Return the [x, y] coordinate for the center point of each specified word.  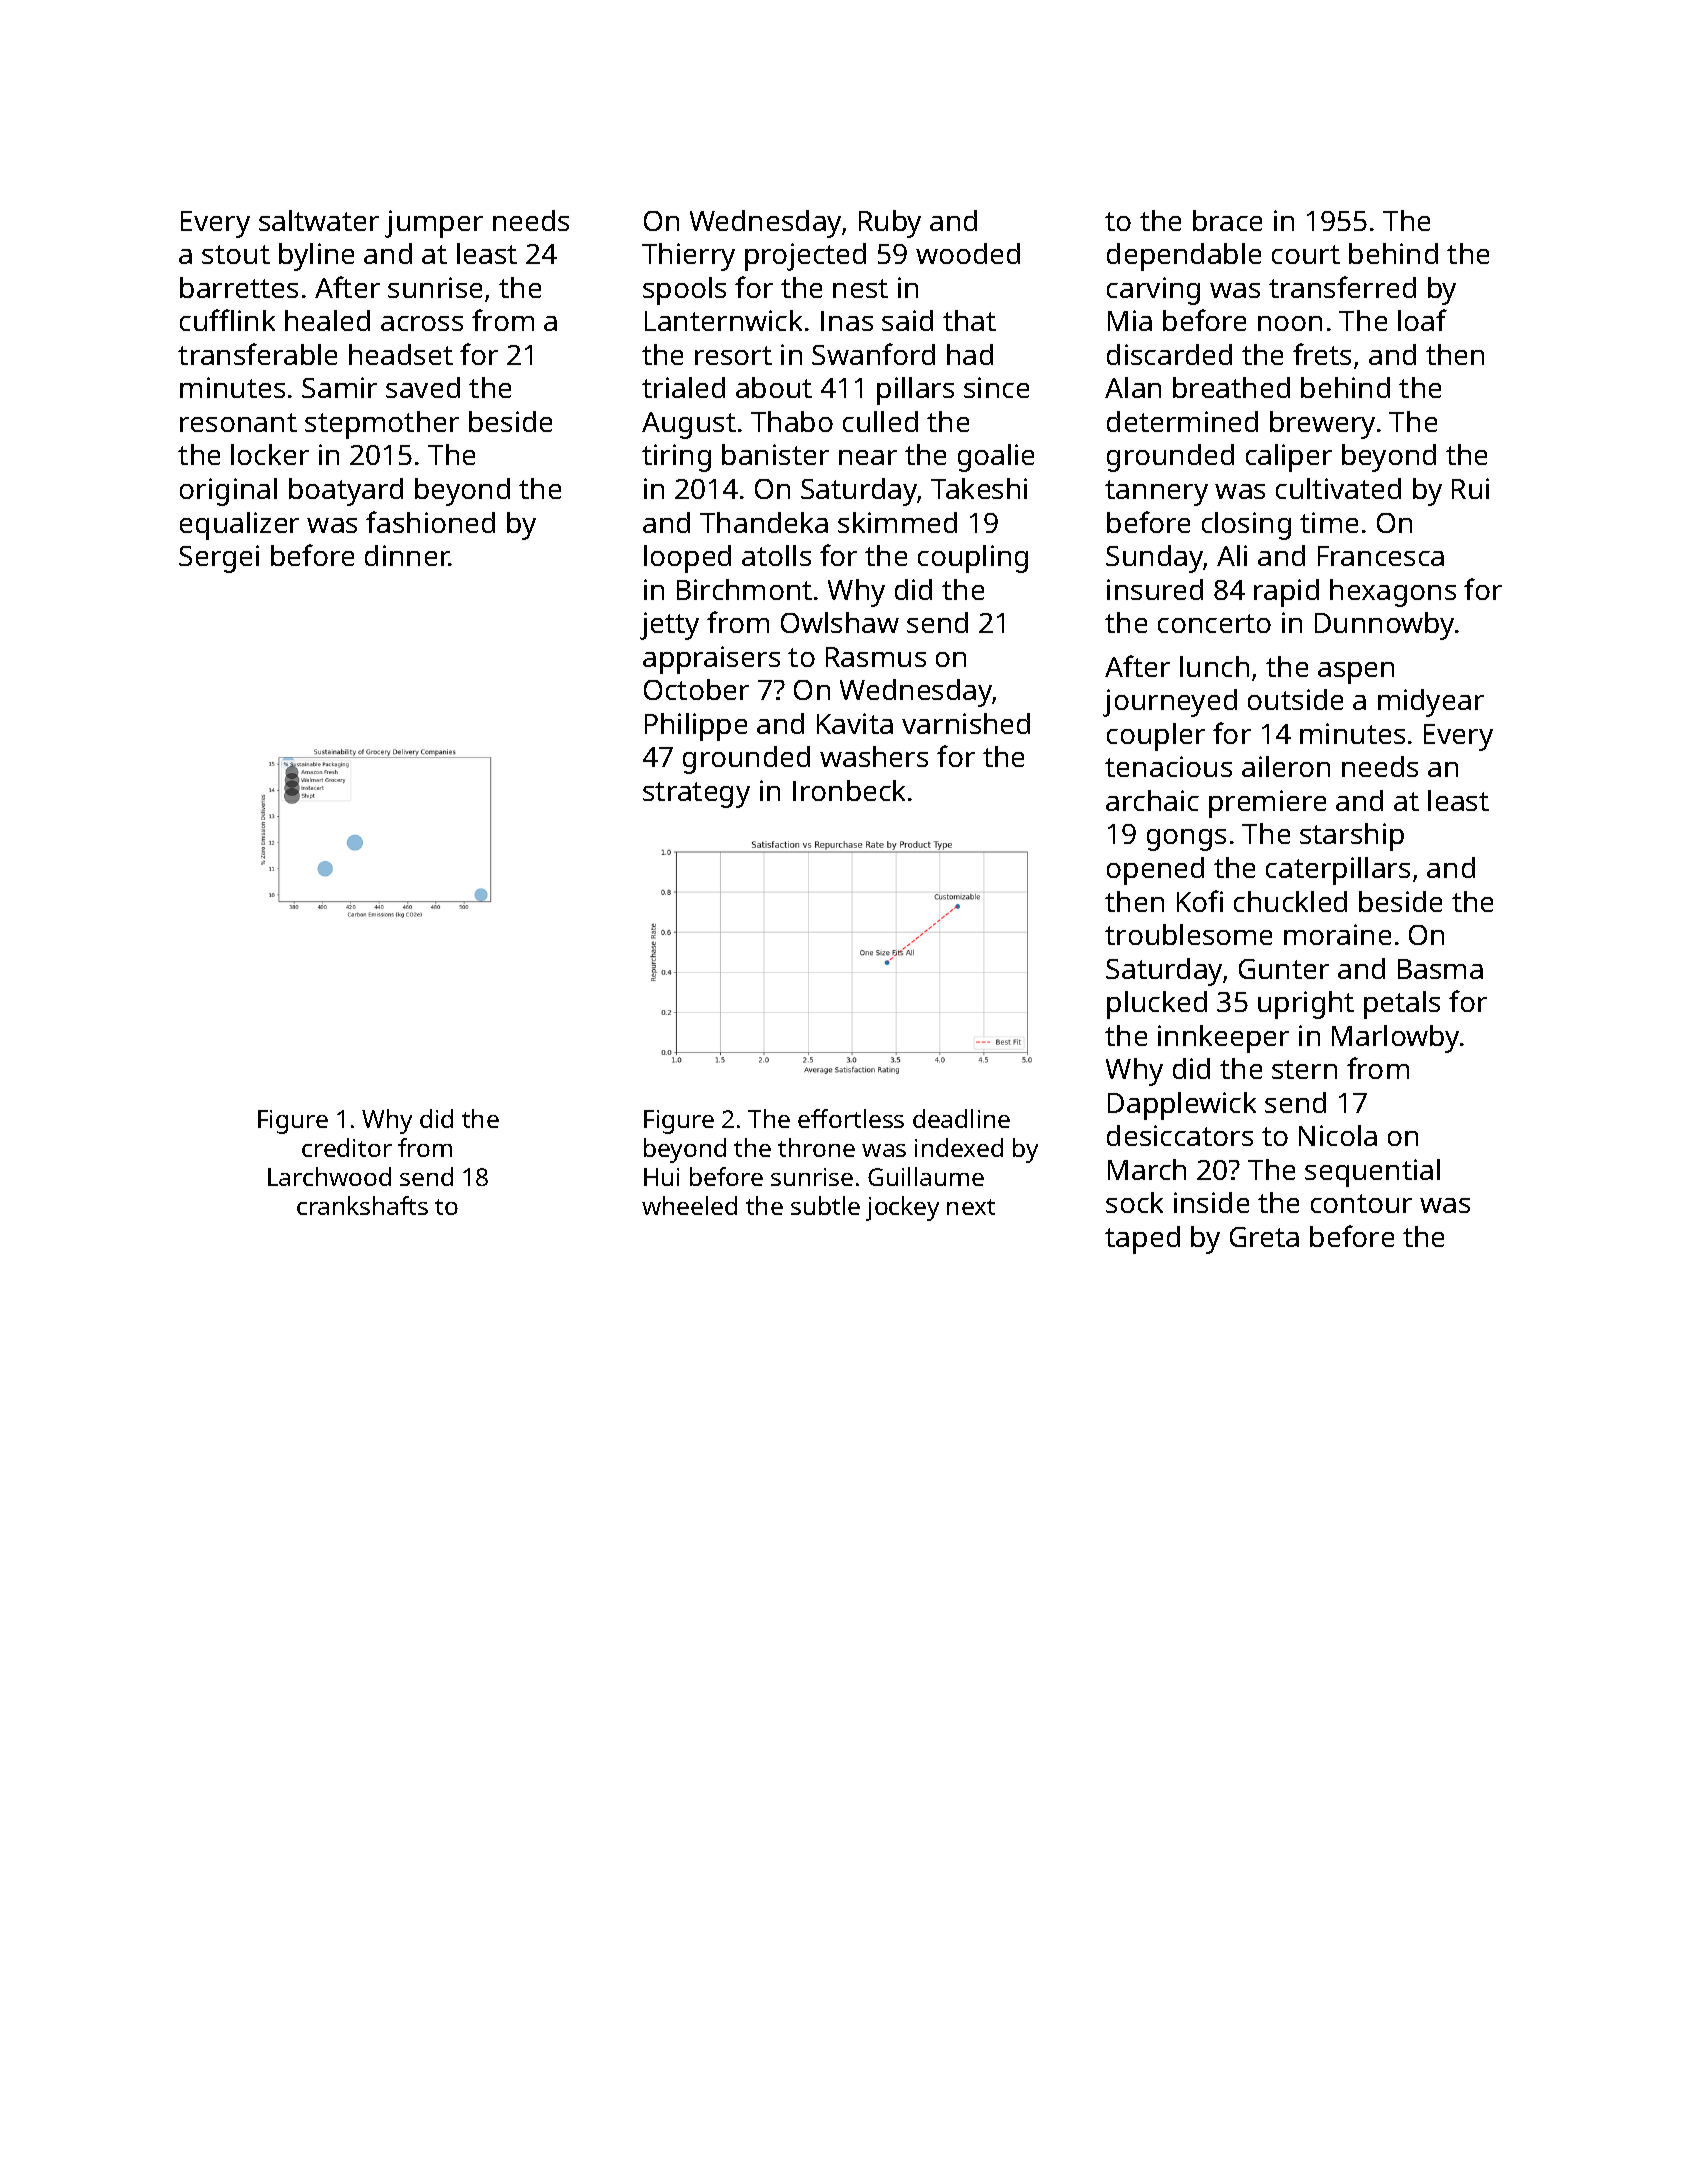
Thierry [688, 257]
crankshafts [362, 1205]
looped [687, 559]
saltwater [319, 220]
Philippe [696, 727]
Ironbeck [849, 790]
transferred [1342, 287]
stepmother [382, 425]
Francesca [1381, 556]
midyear [1431, 703]
